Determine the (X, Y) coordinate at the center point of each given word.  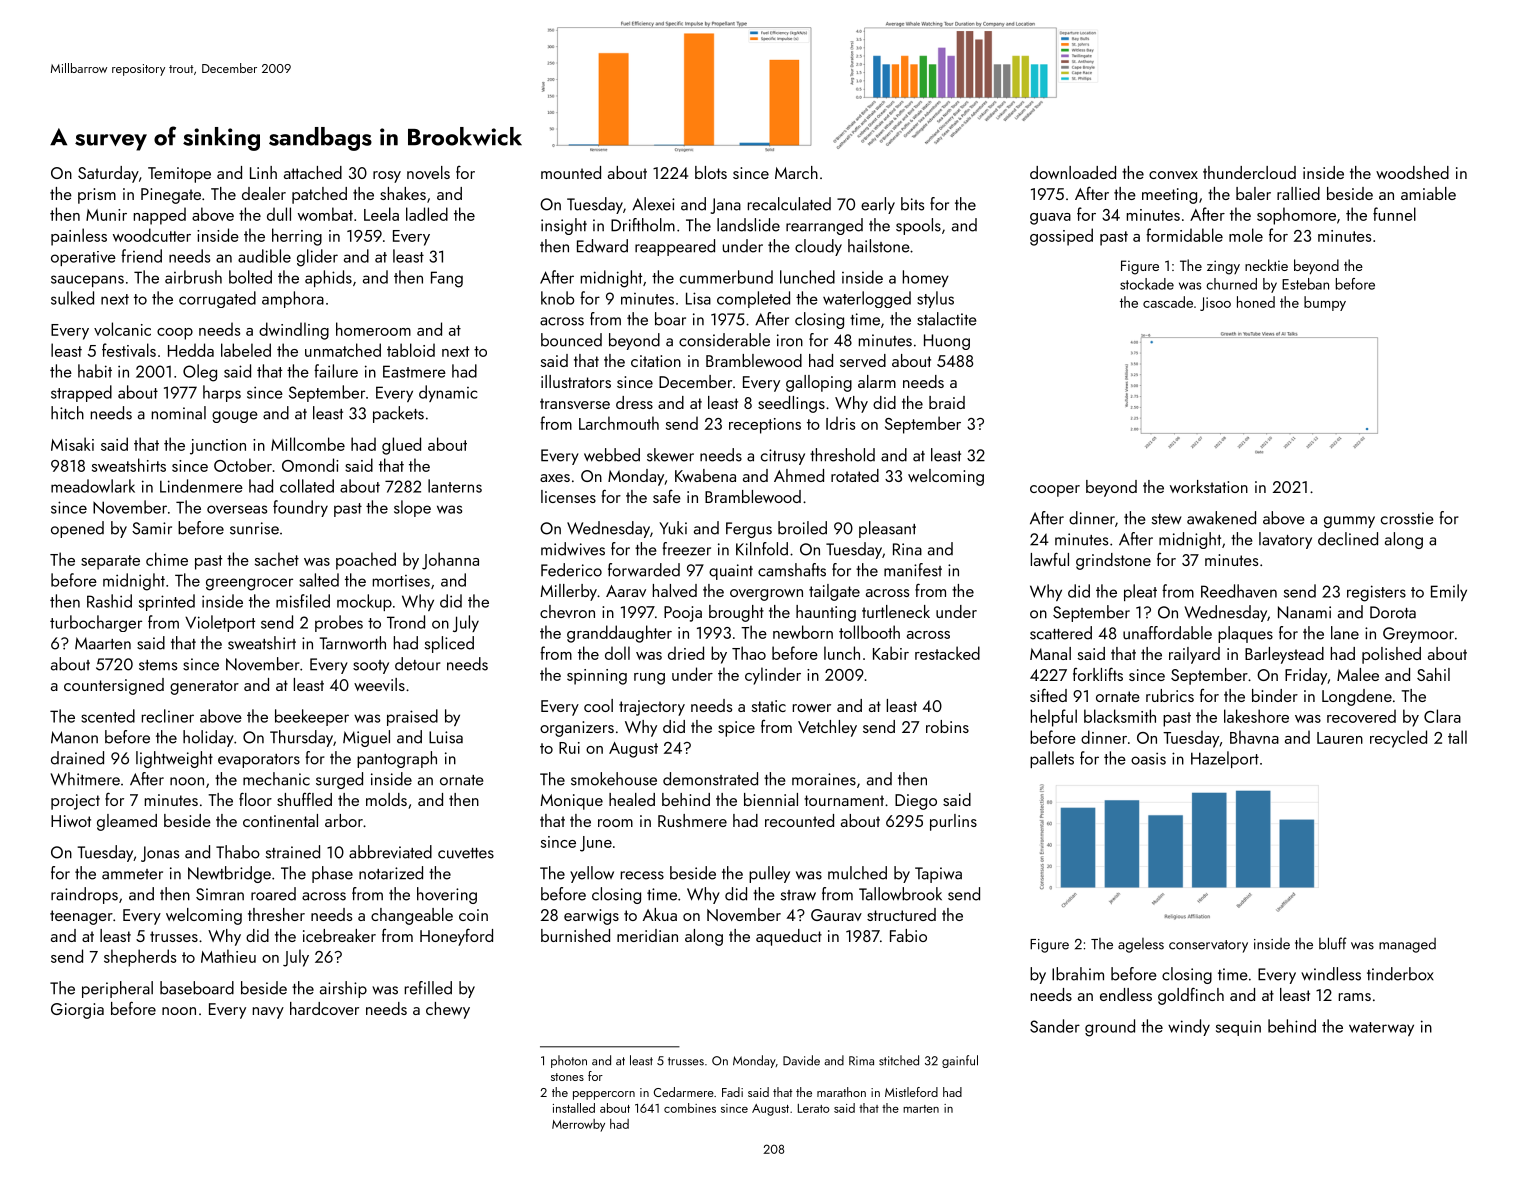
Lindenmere (201, 486)
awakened (1221, 518)
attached (313, 172)
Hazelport (1225, 759)
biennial (771, 799)
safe (667, 496)
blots (711, 172)
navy (268, 1013)
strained (293, 852)
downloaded (1073, 172)
